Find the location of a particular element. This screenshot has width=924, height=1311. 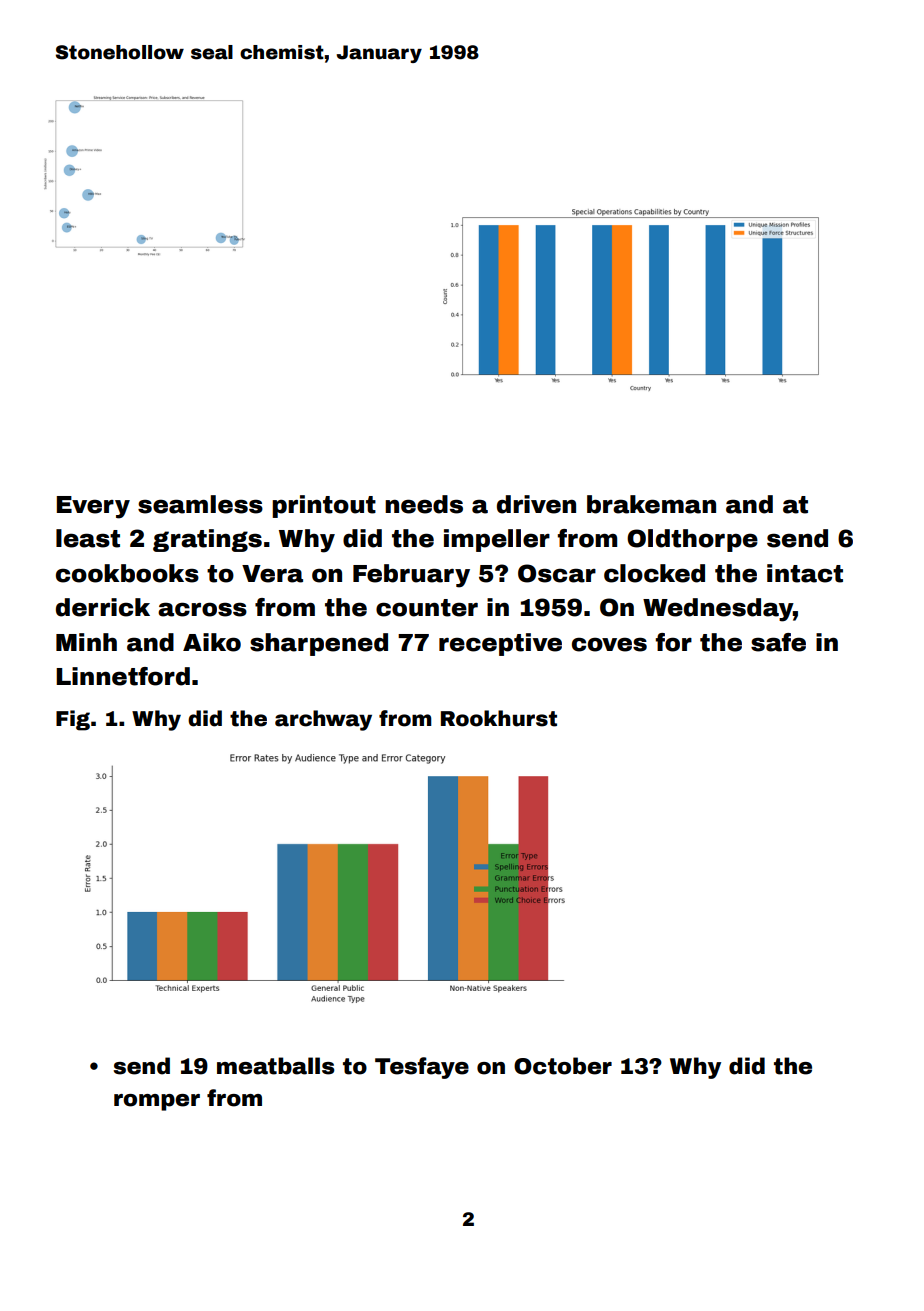

needs is located at coordinates (424, 504).
